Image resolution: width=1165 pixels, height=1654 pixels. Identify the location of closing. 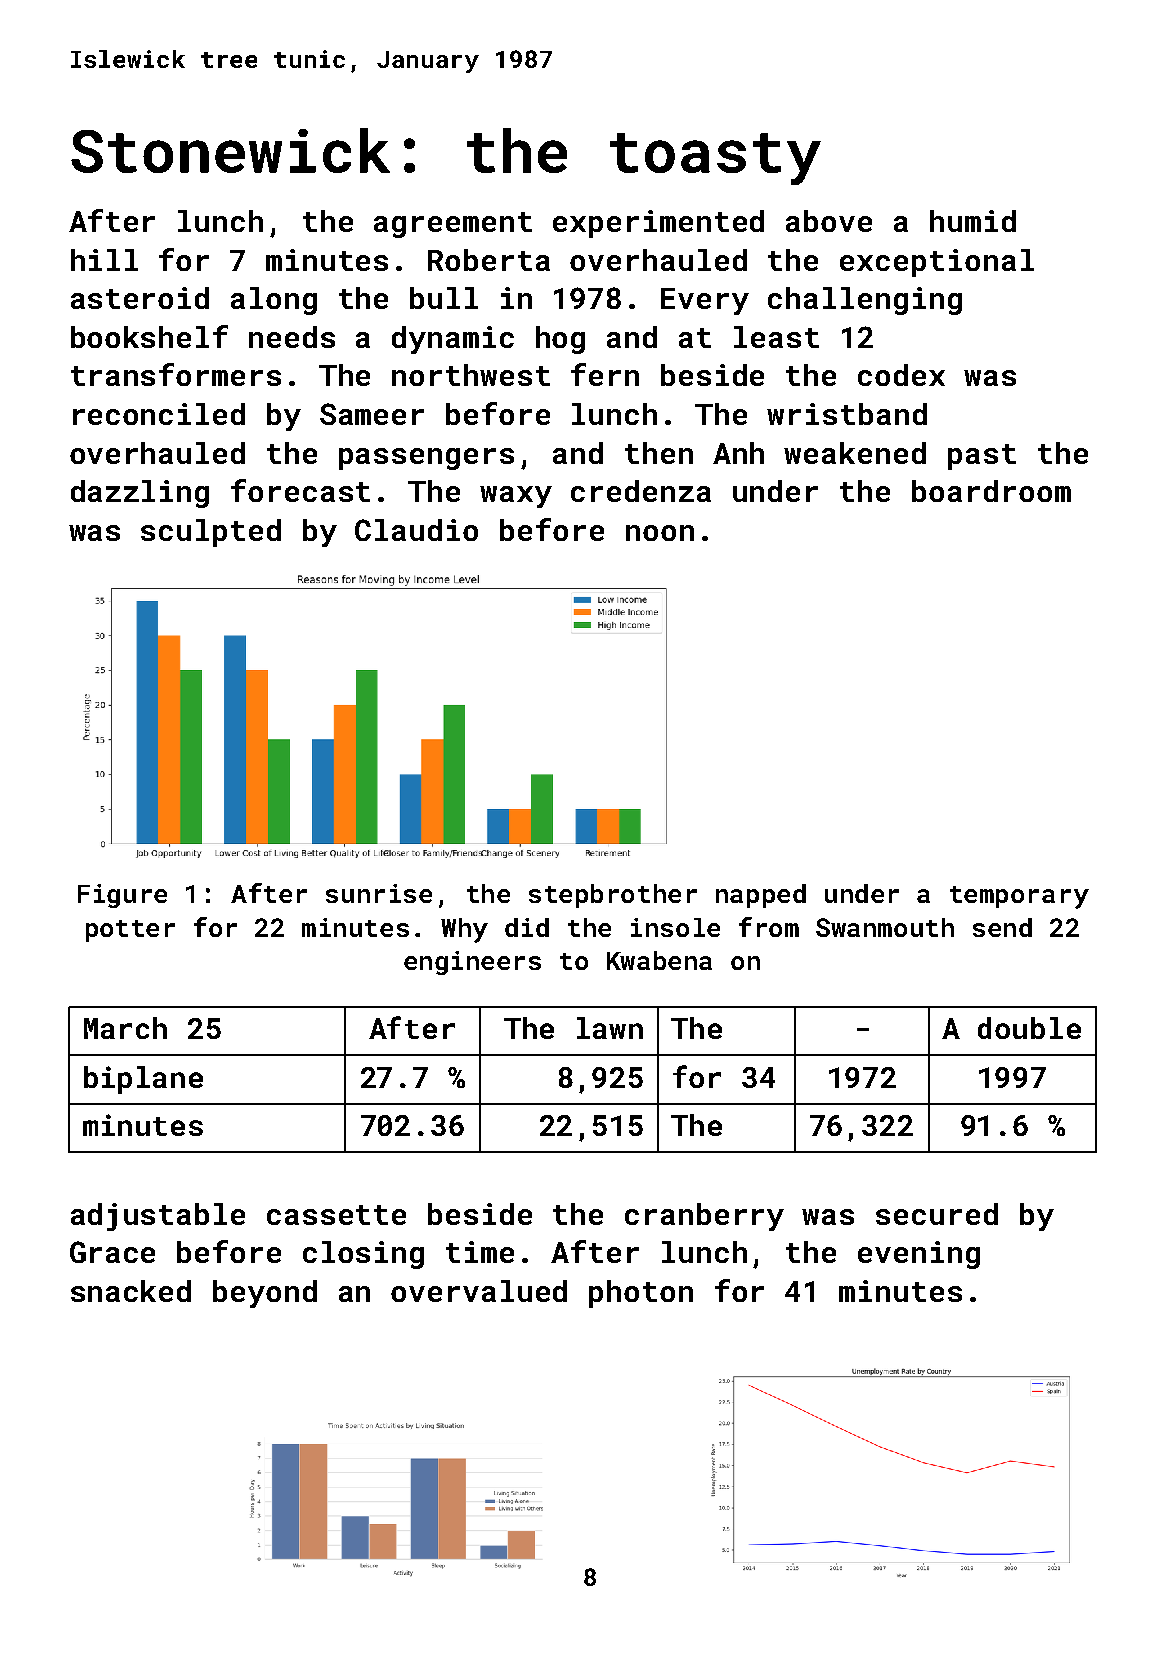
(363, 1255).
